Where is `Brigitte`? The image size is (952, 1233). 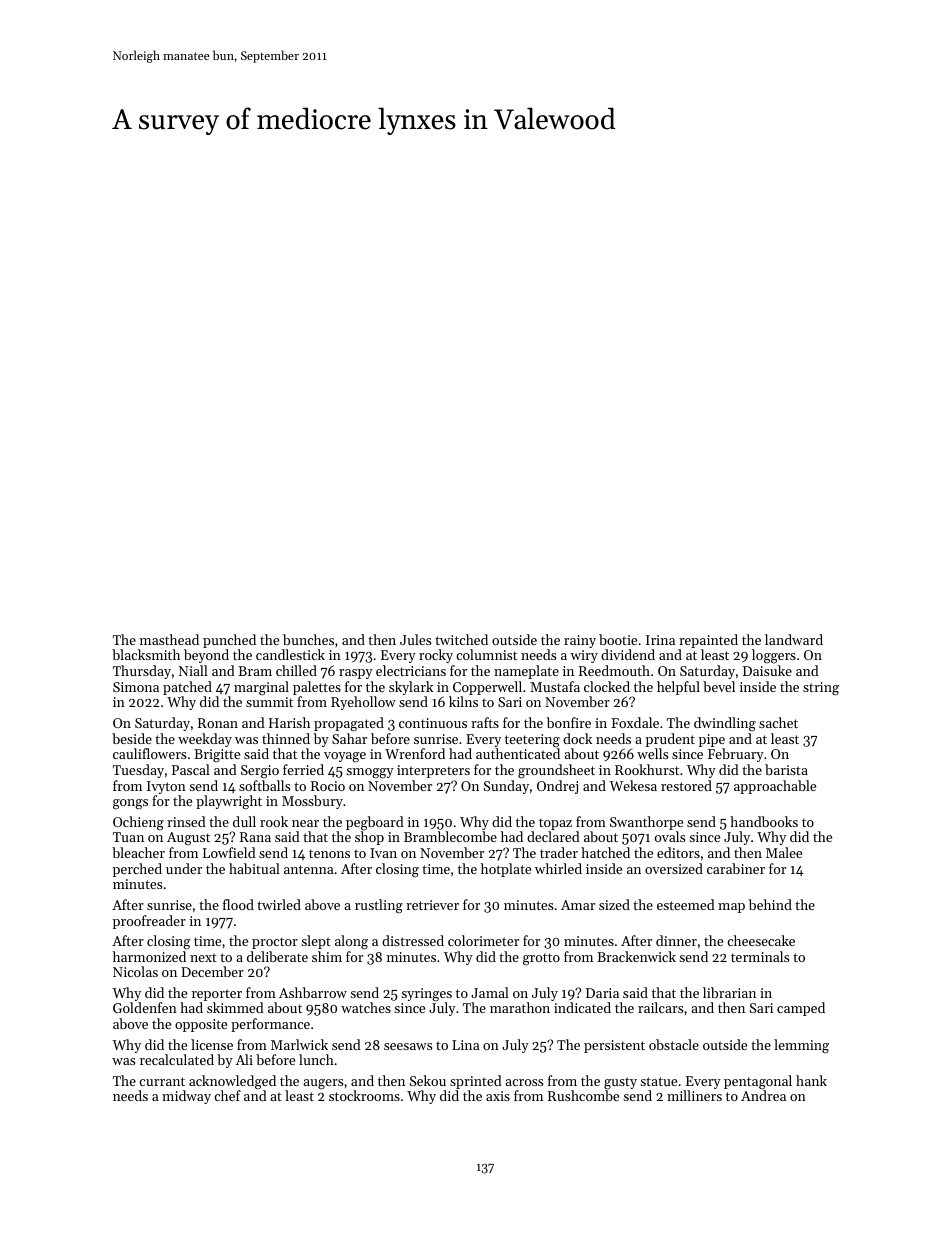
Brigitte is located at coordinates (217, 756).
